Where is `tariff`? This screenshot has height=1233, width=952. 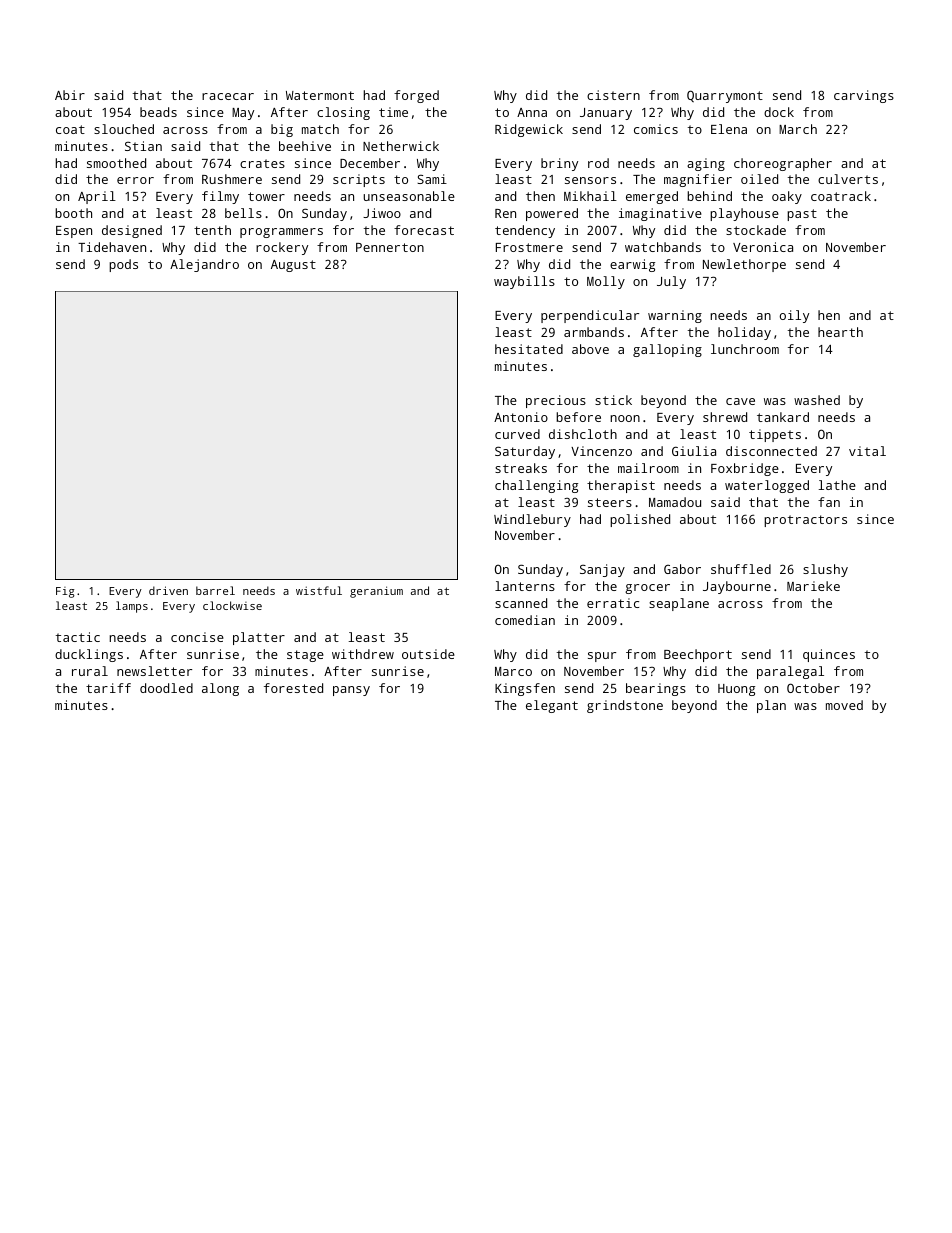 tariff is located at coordinates (108, 688).
